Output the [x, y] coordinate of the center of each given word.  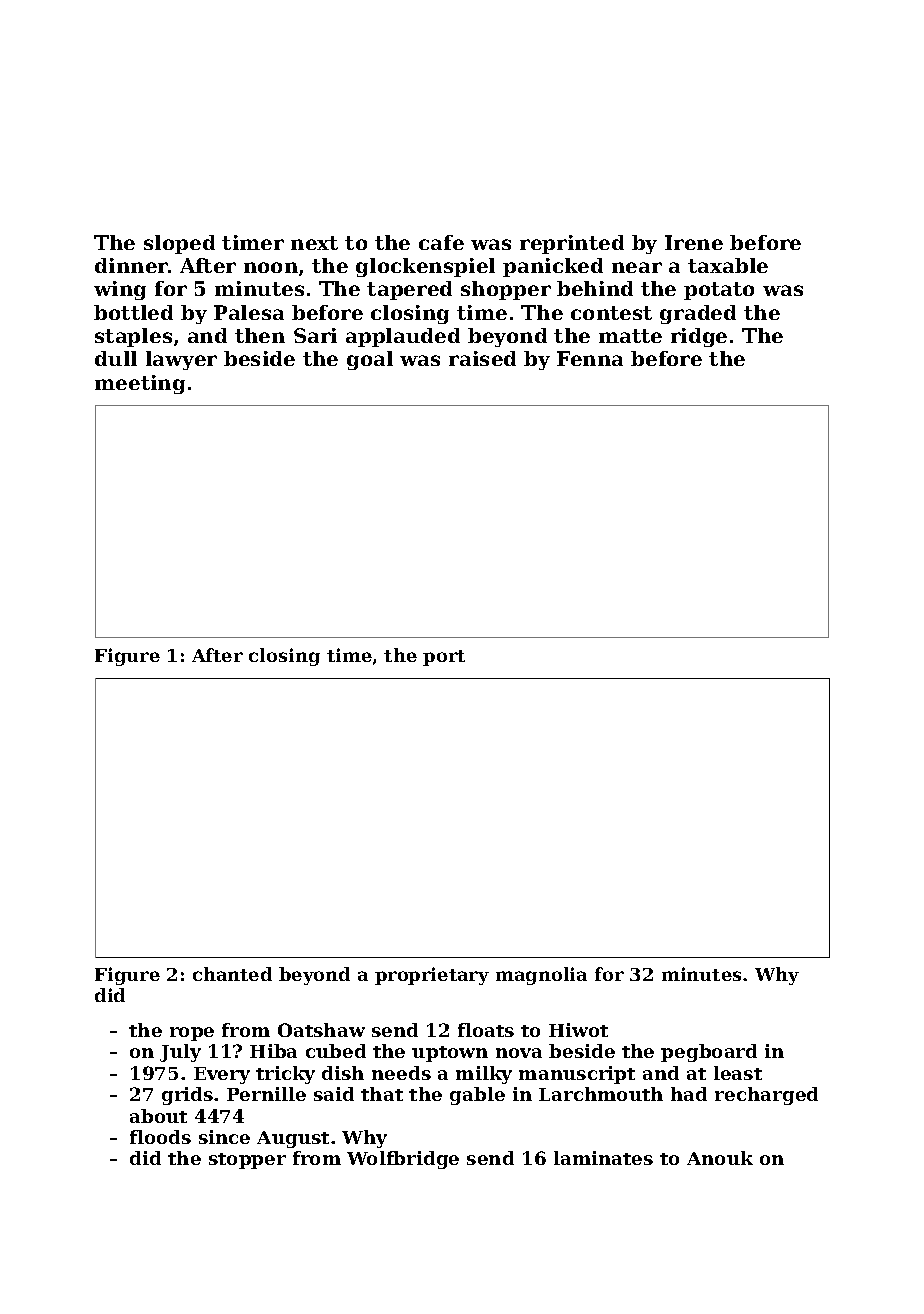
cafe [441, 242]
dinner [131, 265]
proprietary [432, 976]
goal [370, 360]
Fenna [590, 358]
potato [719, 291]
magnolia [541, 976]
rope [192, 1034]
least [738, 1073]
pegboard [709, 1053]
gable [477, 1096]
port [444, 658]
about [158, 1116]
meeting [140, 384]
